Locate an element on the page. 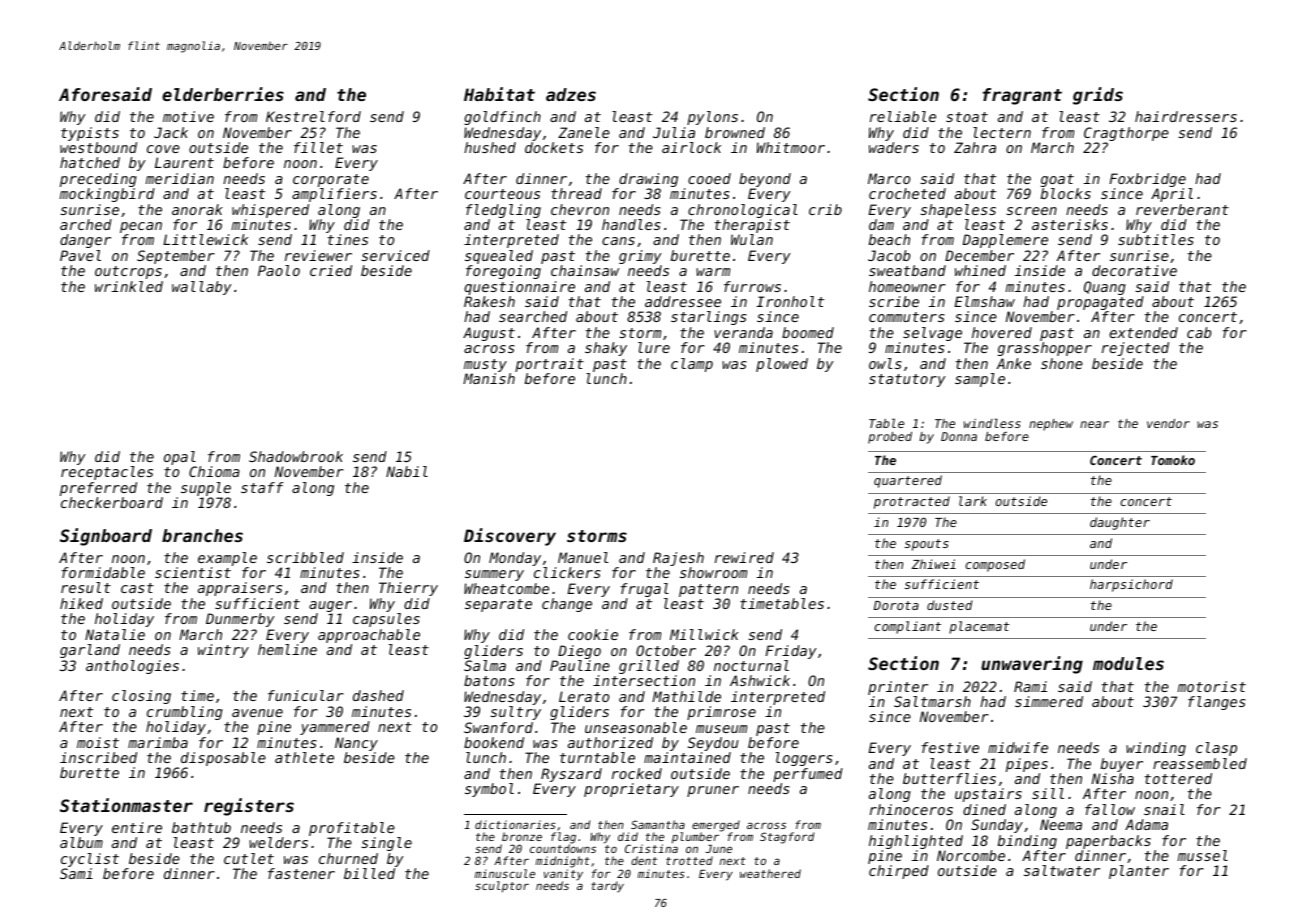 The width and height of the page is (1308, 924). drawing is located at coordinates (648, 180).
